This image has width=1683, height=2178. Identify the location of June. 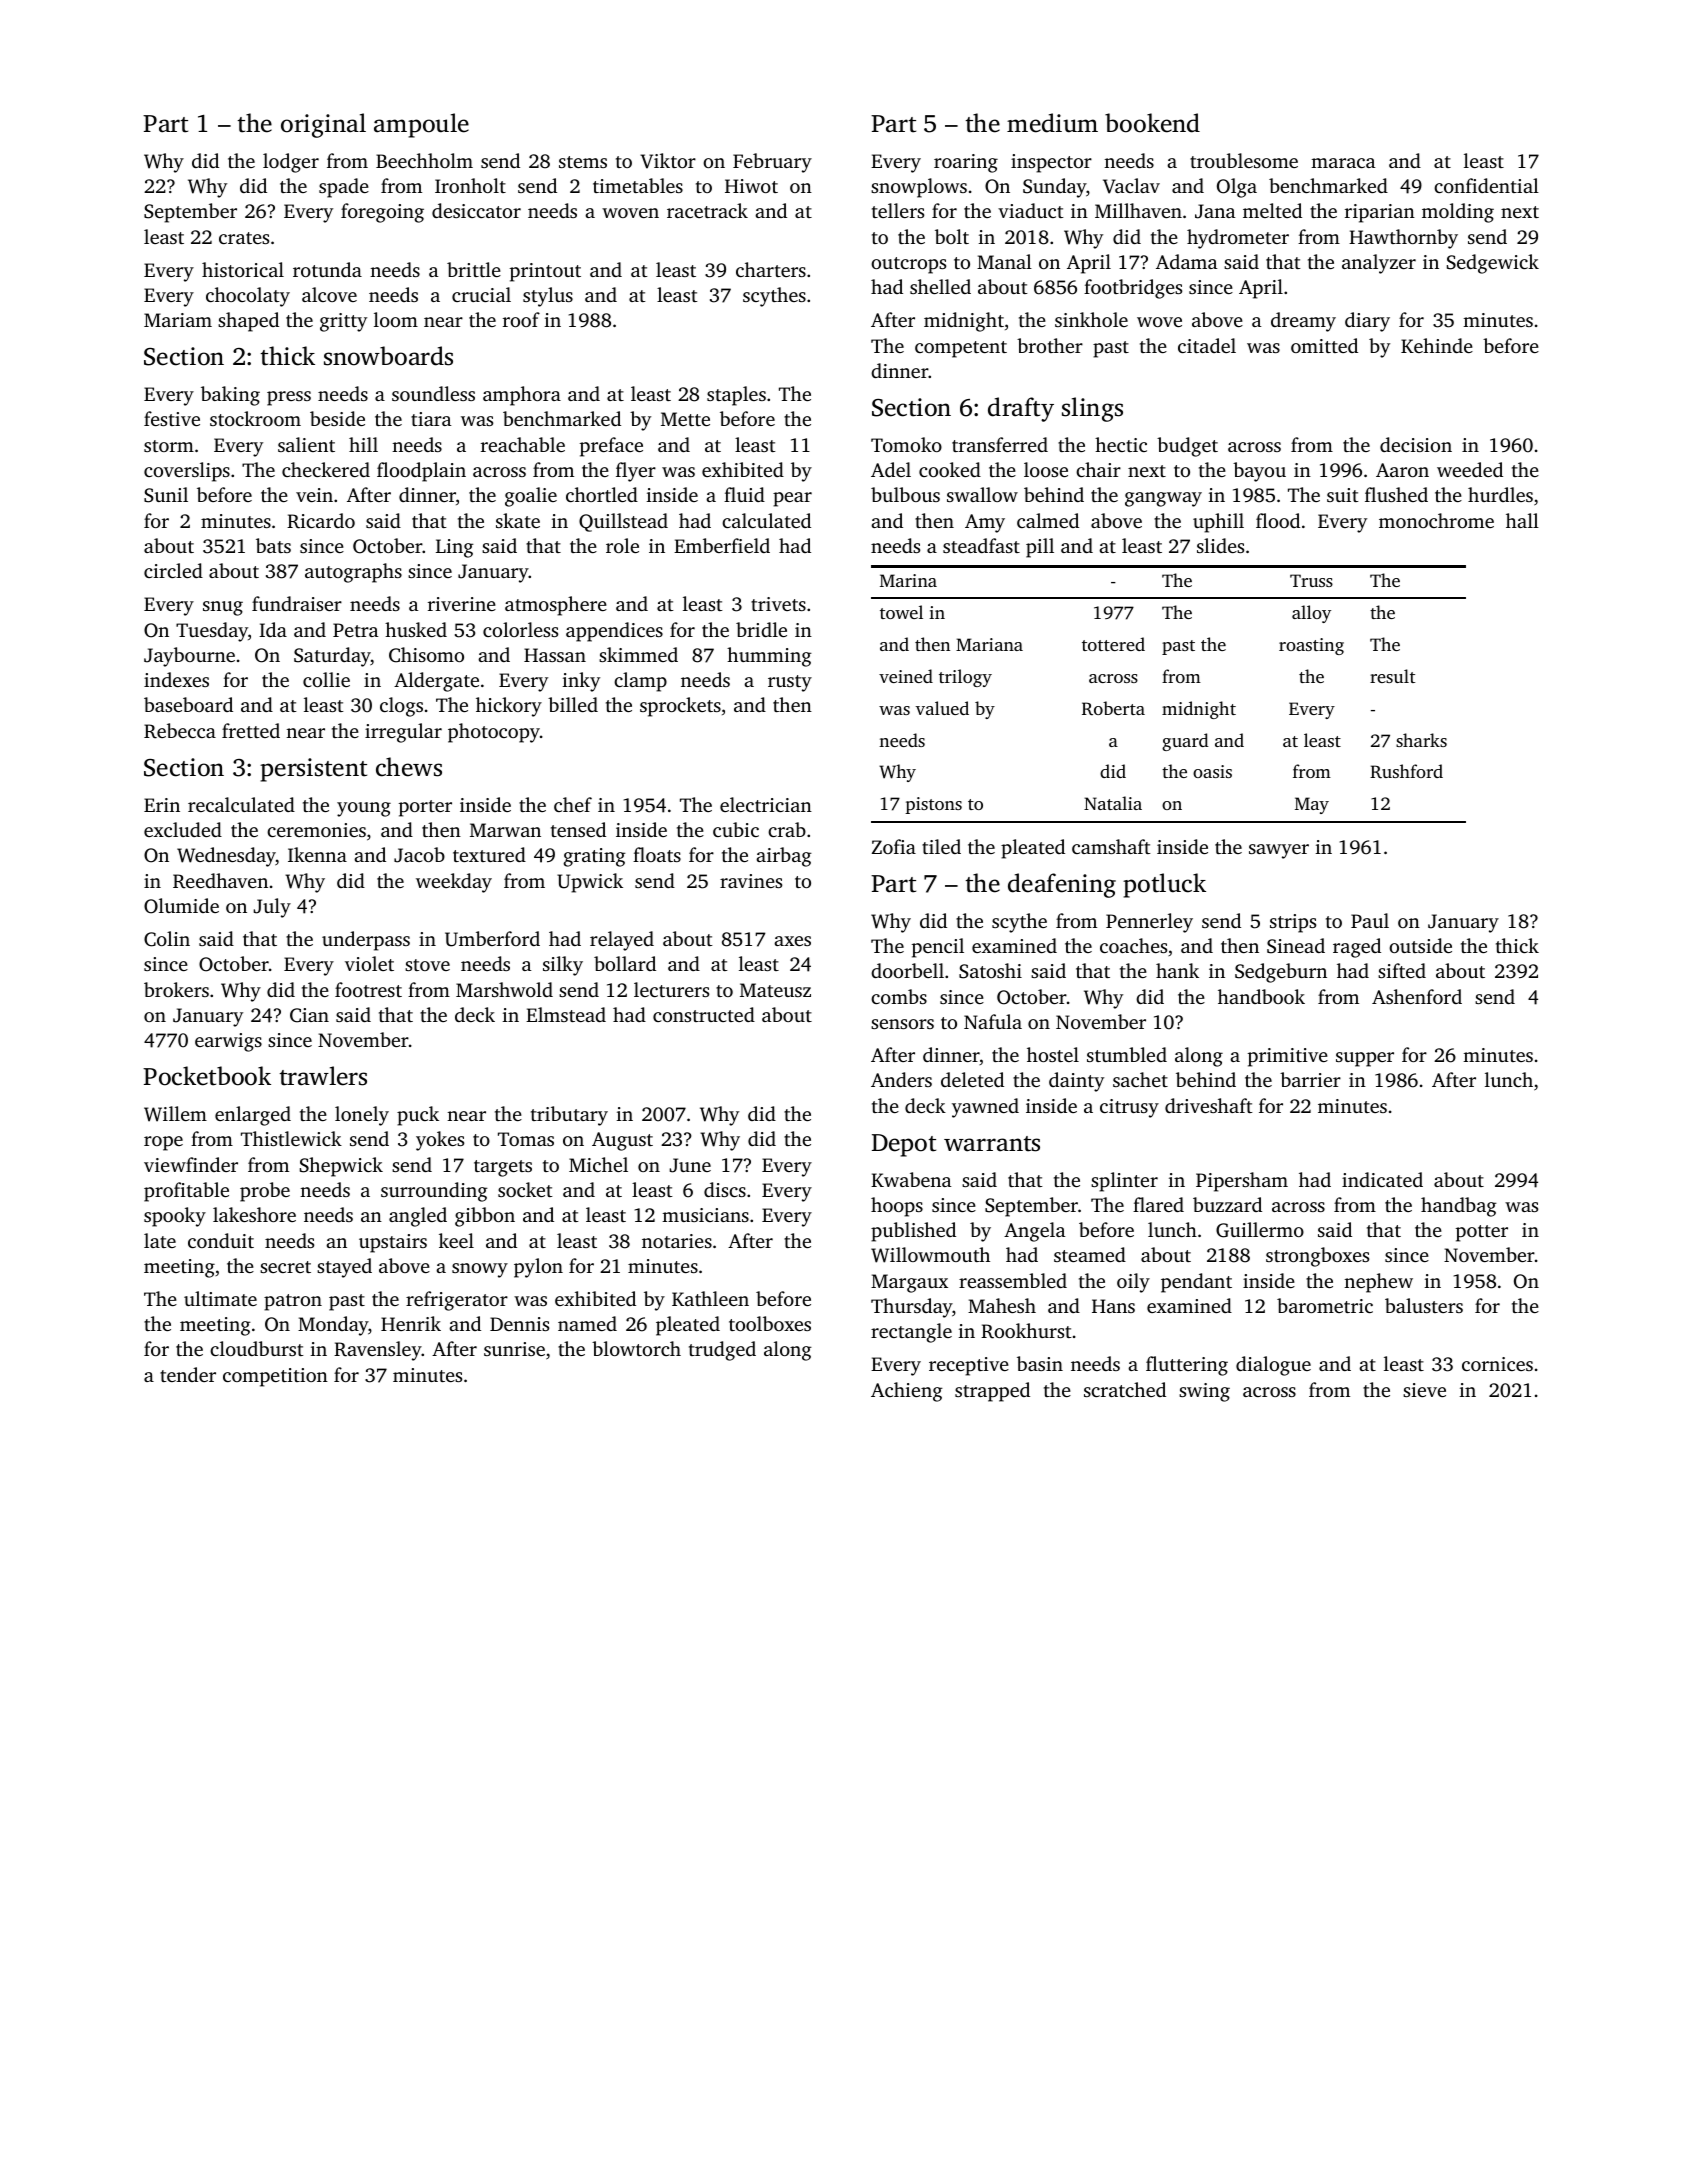
(690, 1165).
